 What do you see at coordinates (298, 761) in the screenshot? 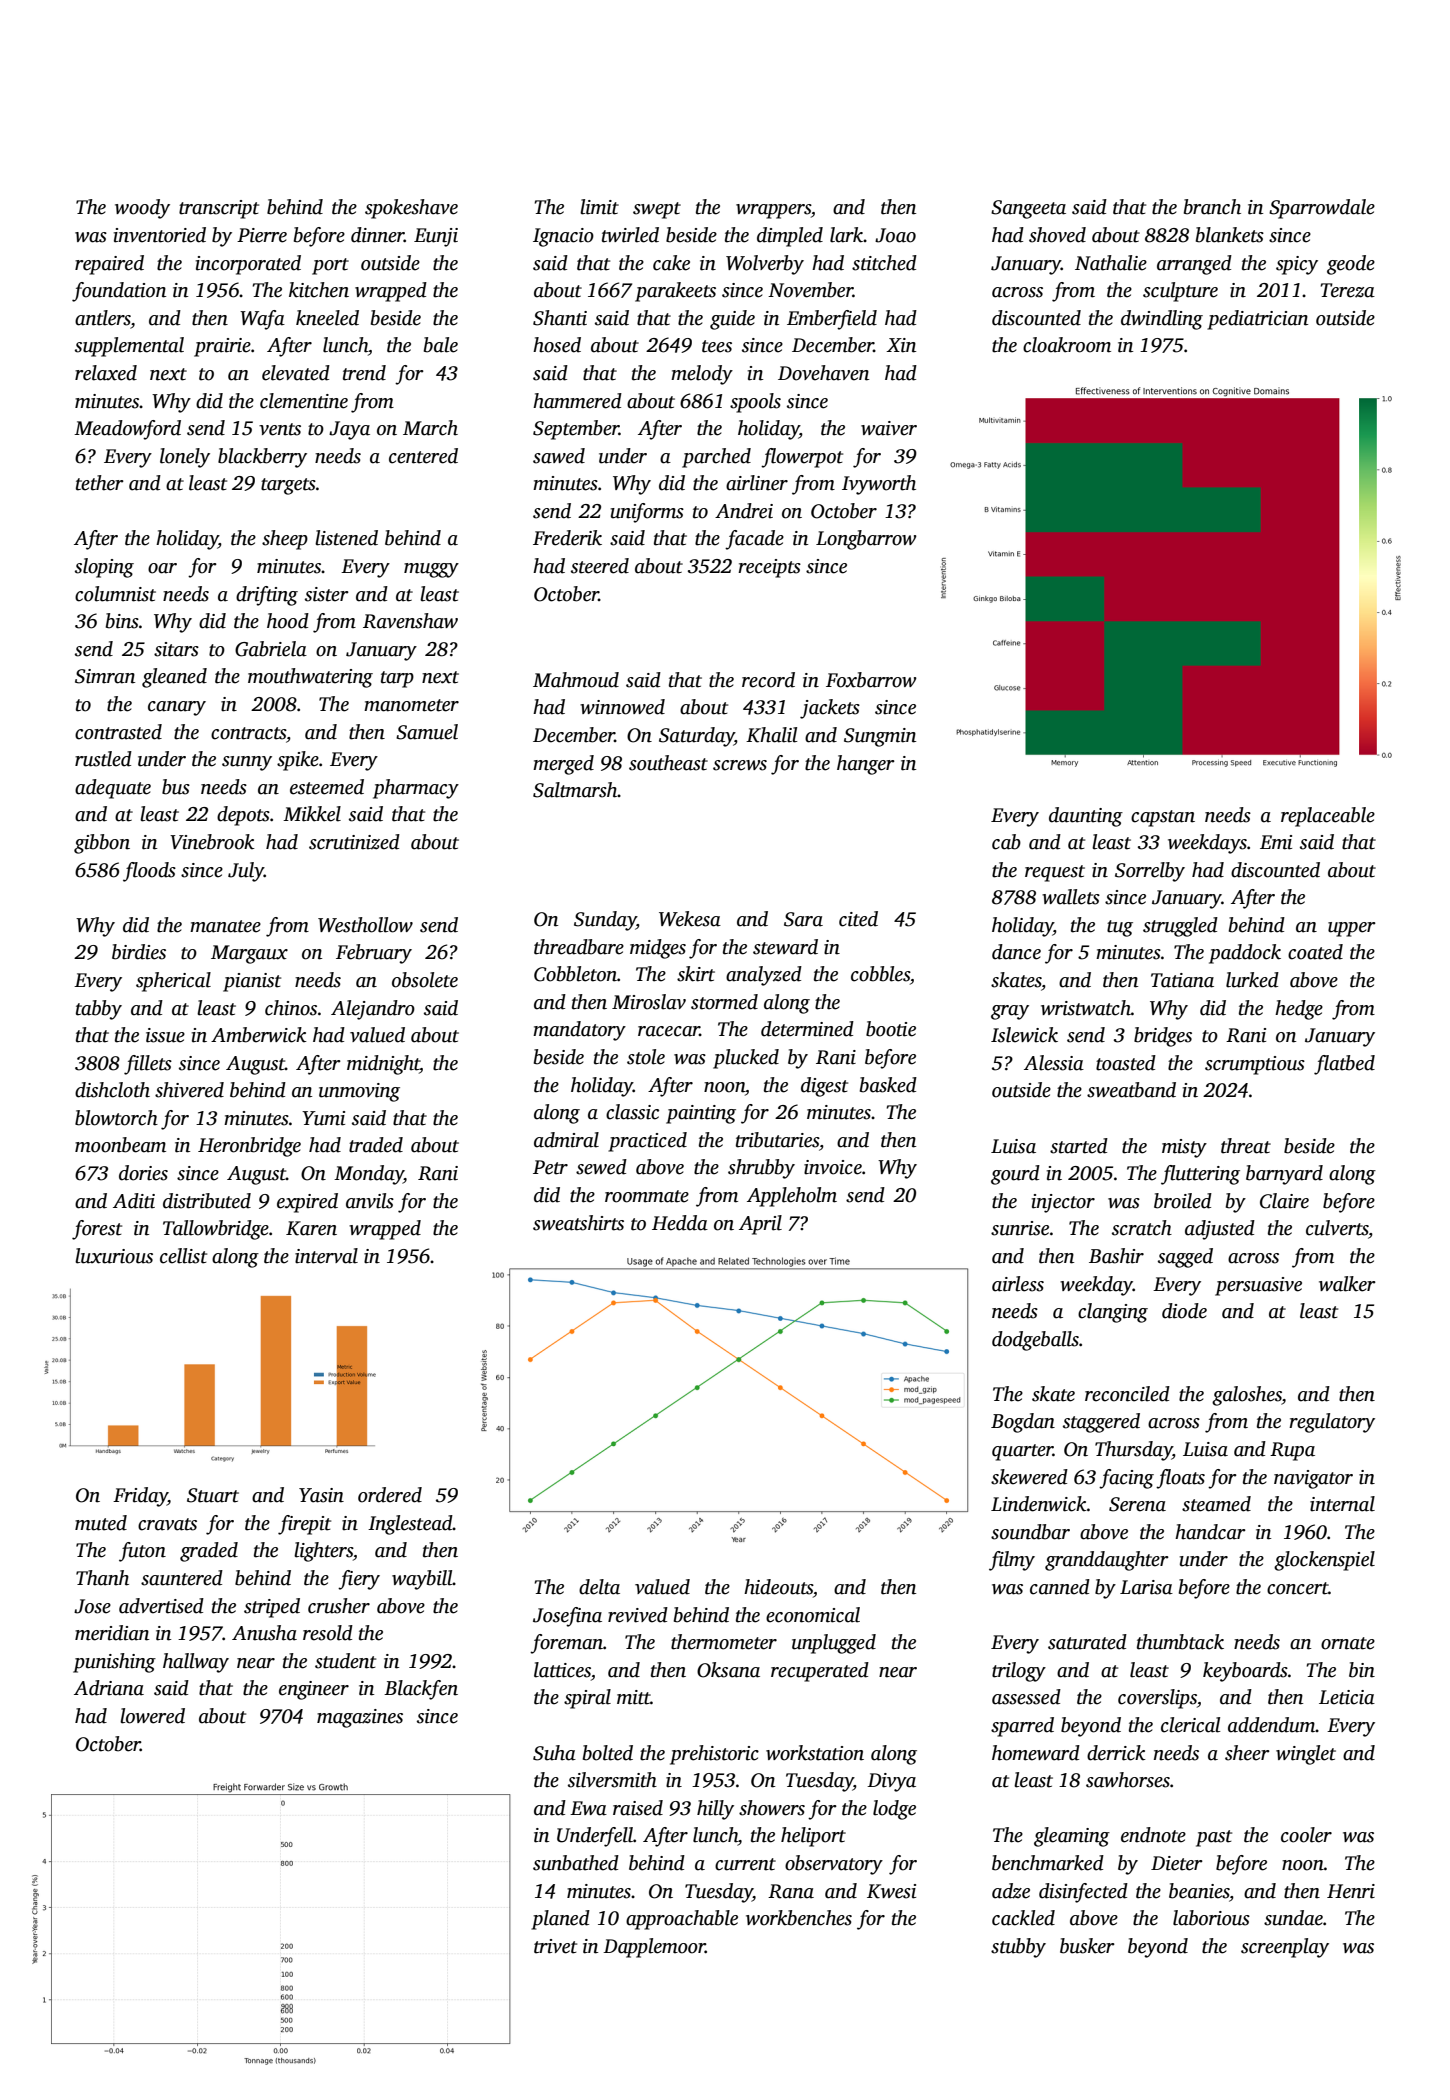
I see `spike` at bounding box center [298, 761].
